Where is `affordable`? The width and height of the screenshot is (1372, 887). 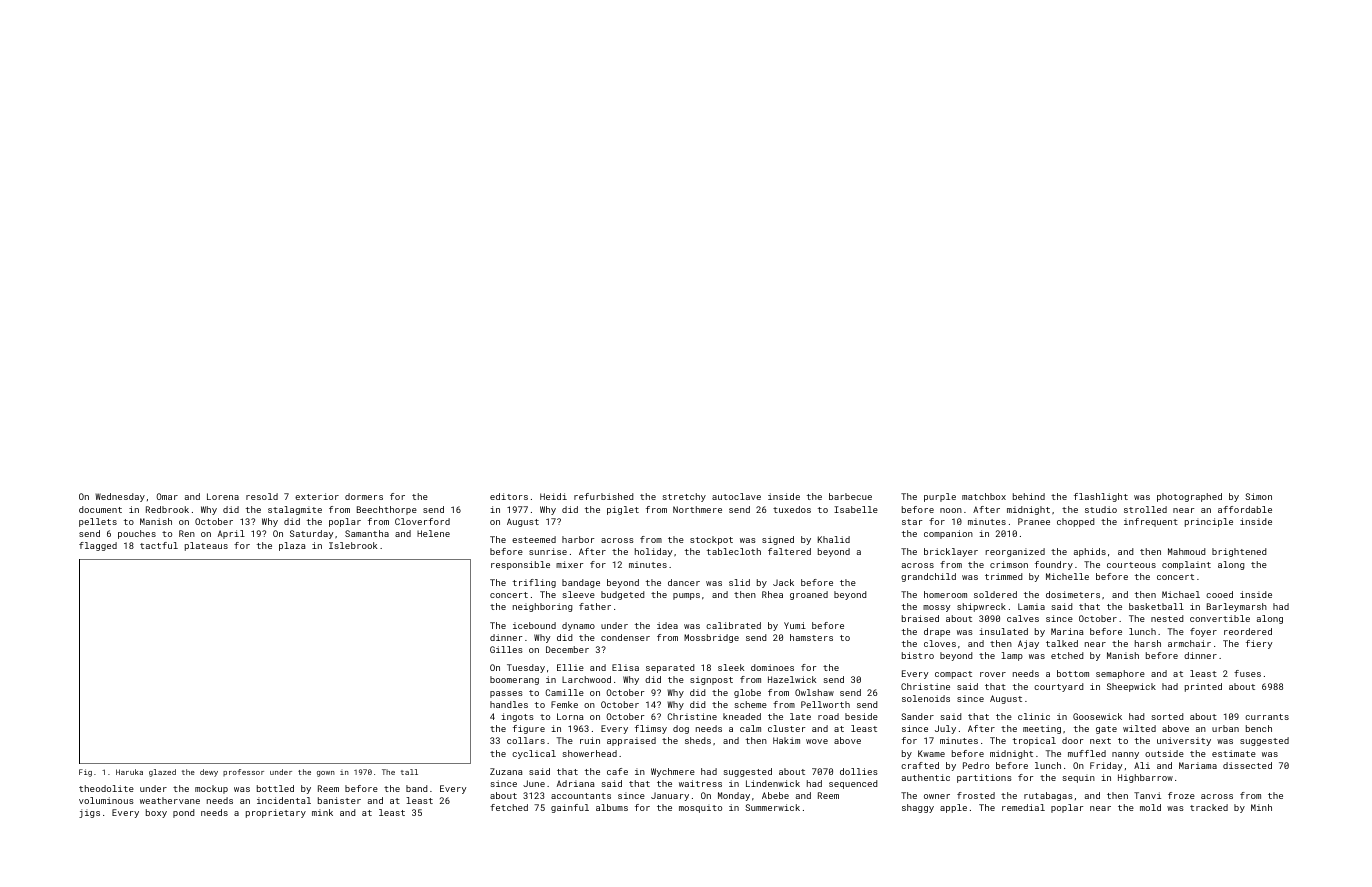
affordable is located at coordinates (1245, 509).
